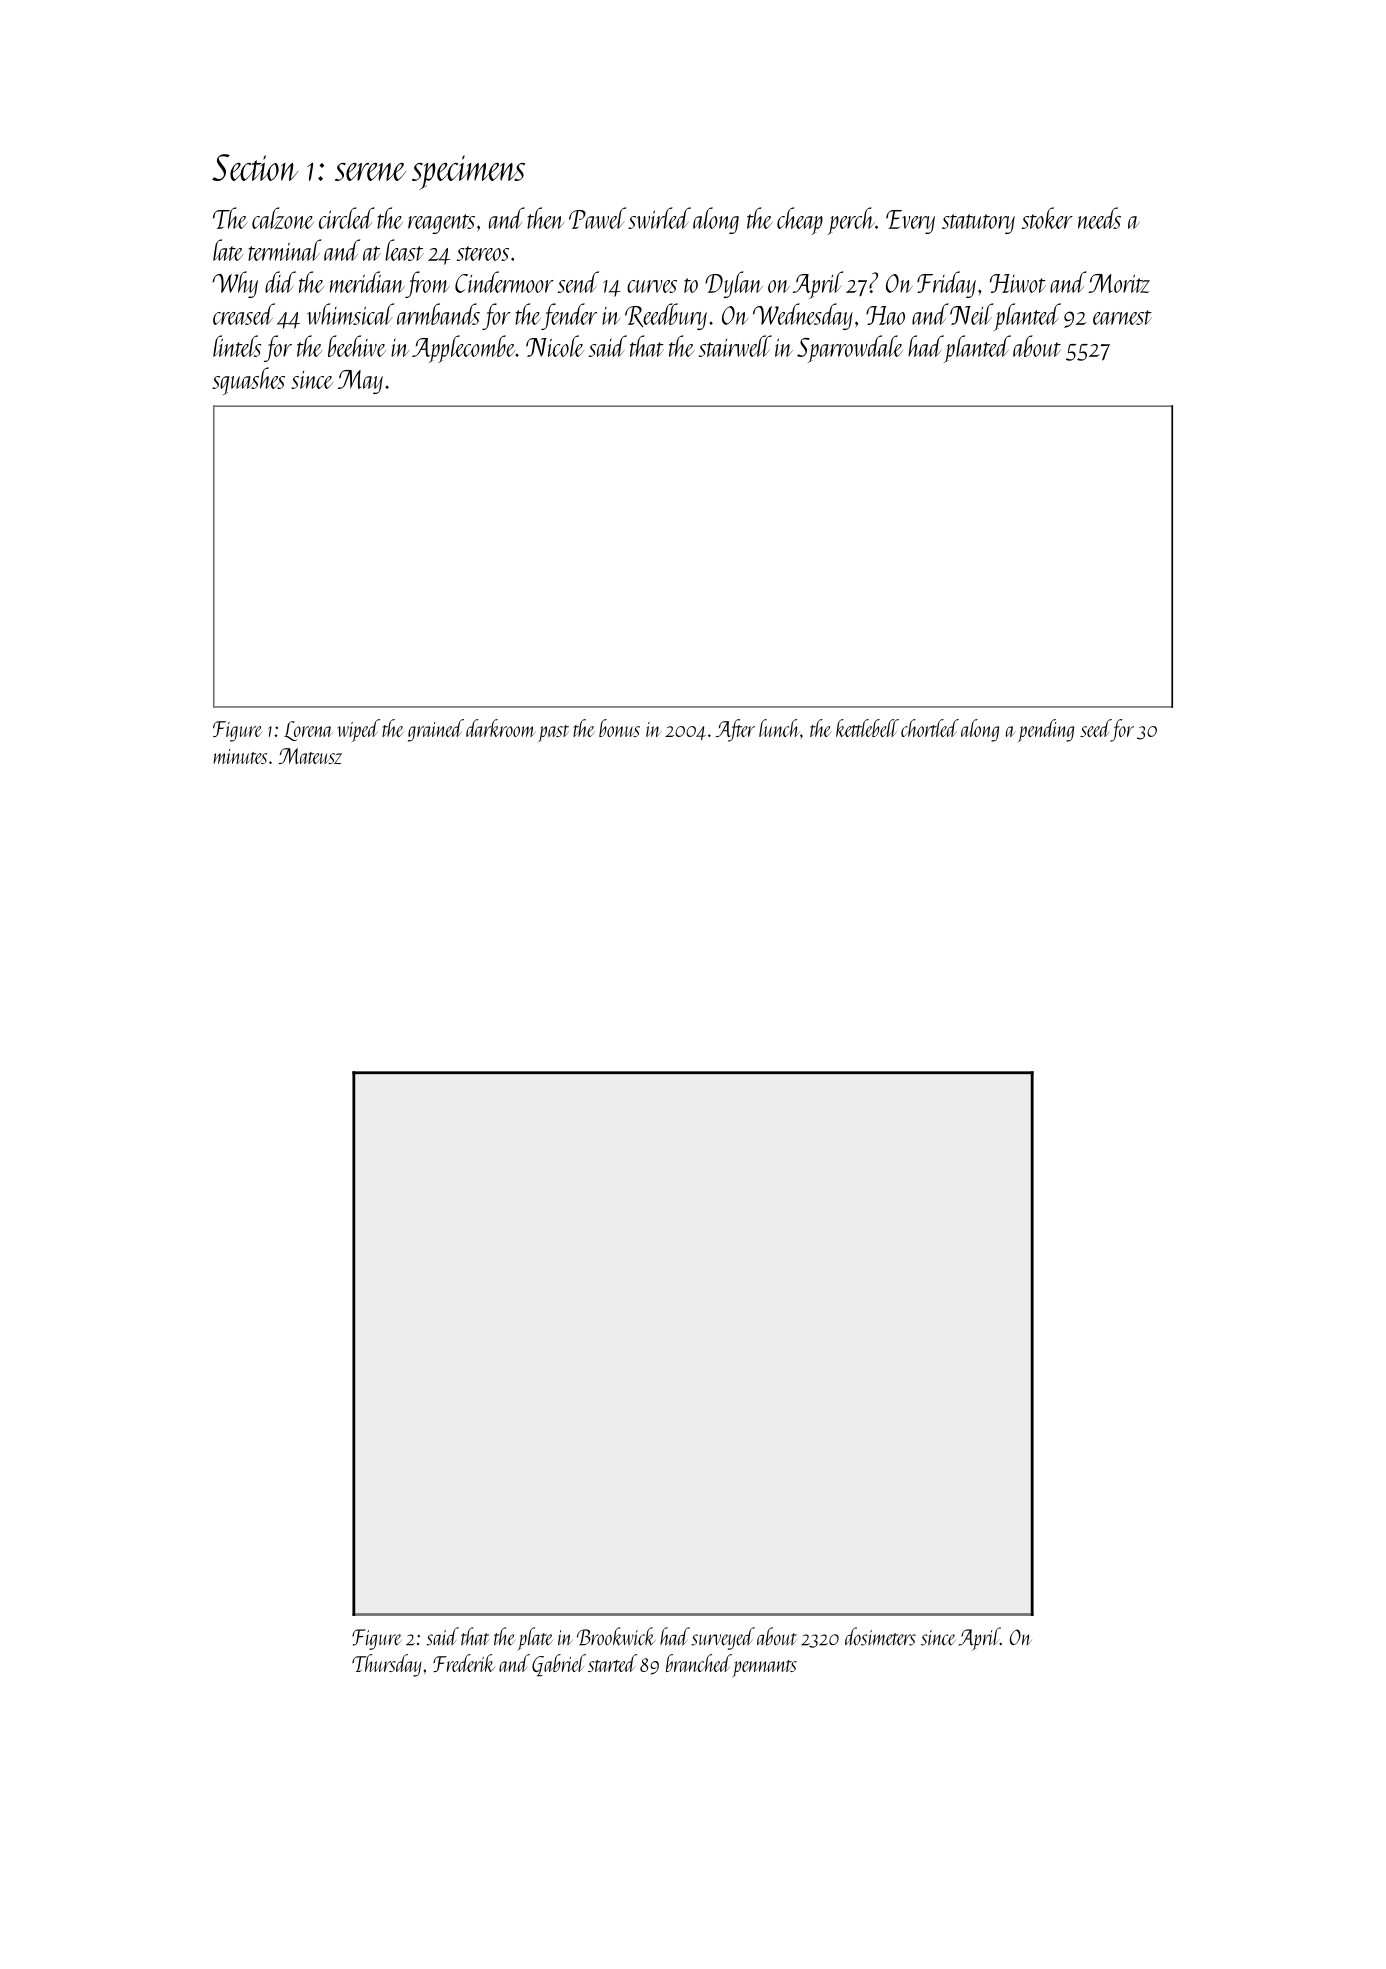 Image resolution: width=1386 pixels, height=1969 pixels. What do you see at coordinates (1046, 730) in the screenshot?
I see `pending` at bounding box center [1046, 730].
